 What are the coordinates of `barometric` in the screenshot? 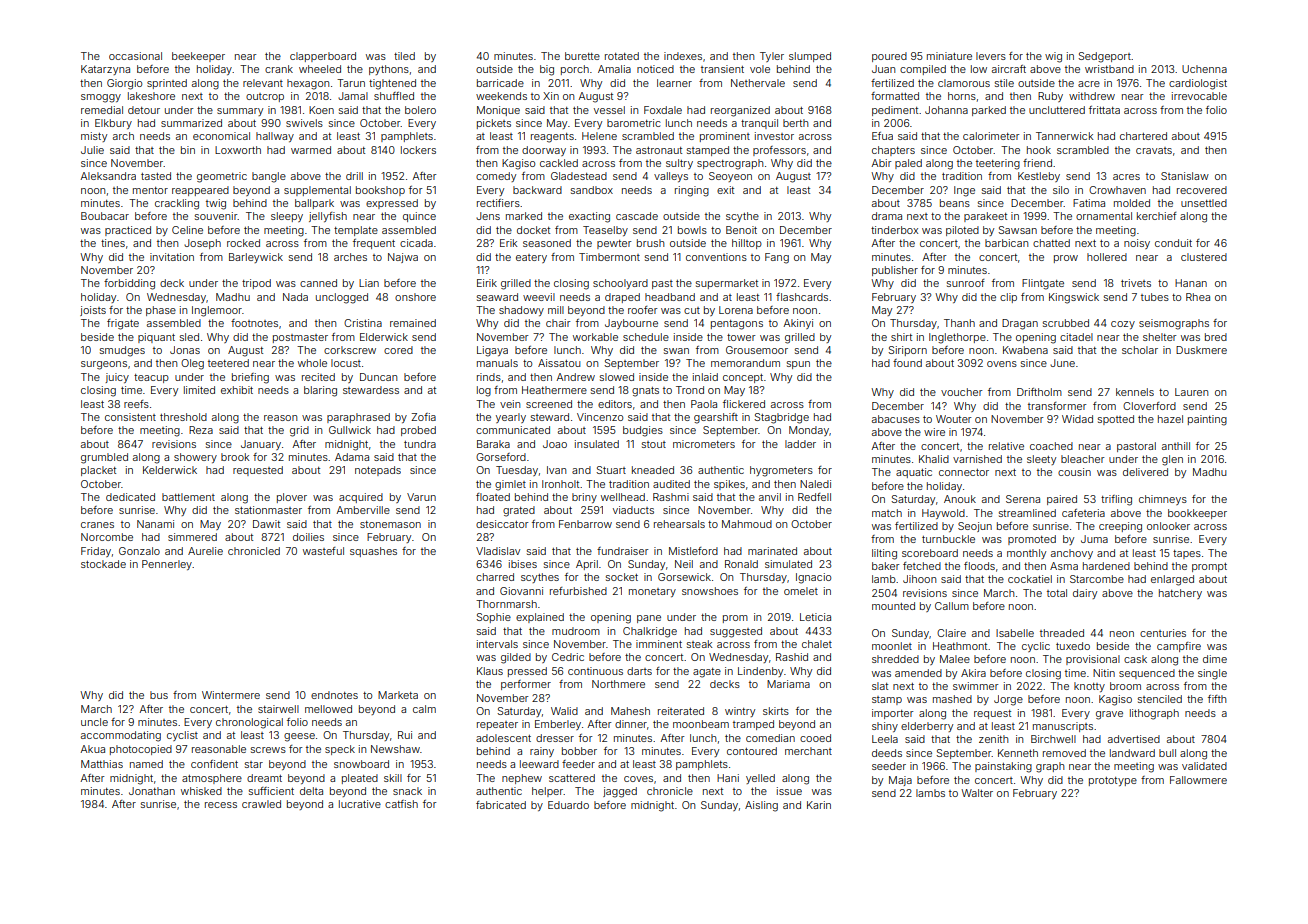 It's located at (634, 123).
